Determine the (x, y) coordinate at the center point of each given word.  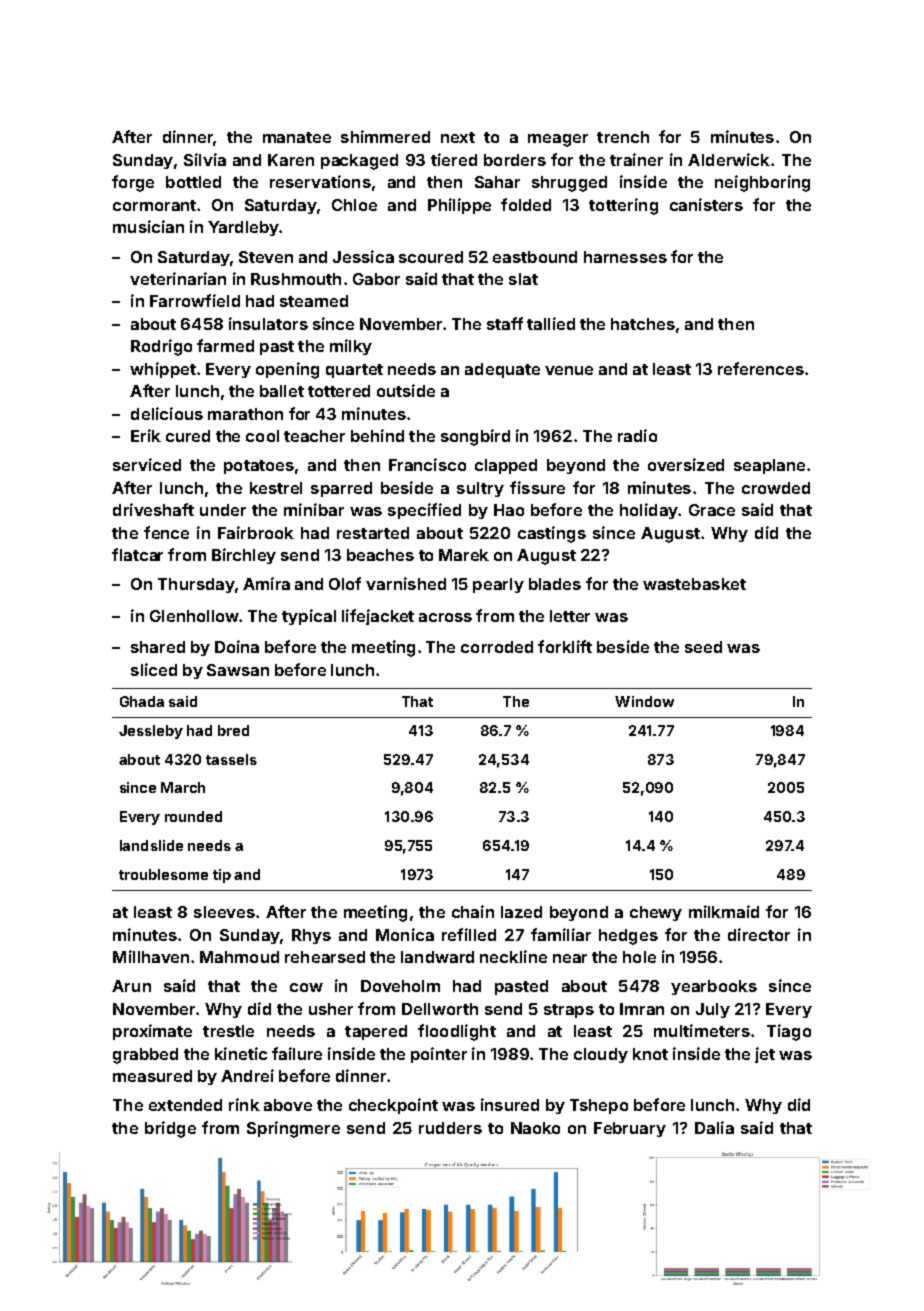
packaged (359, 162)
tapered (376, 1032)
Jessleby (151, 732)
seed (703, 647)
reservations (320, 181)
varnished (406, 583)
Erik (146, 435)
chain (473, 911)
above (288, 1105)
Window (644, 701)
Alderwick (729, 159)
